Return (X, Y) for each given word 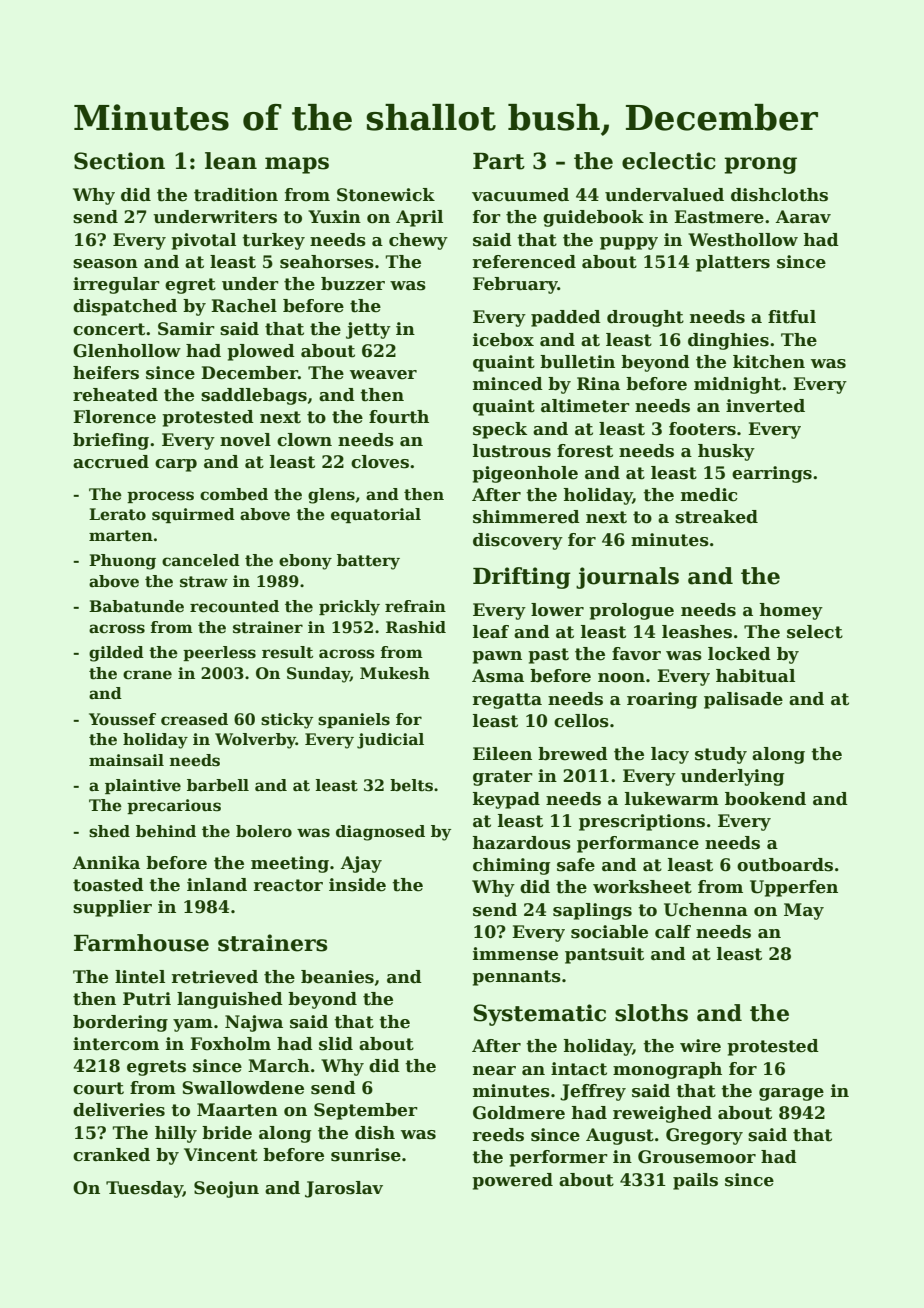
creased (194, 719)
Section (119, 161)
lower (557, 610)
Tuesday (144, 1189)
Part (499, 161)
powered (512, 1181)
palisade (743, 700)
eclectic (669, 161)
